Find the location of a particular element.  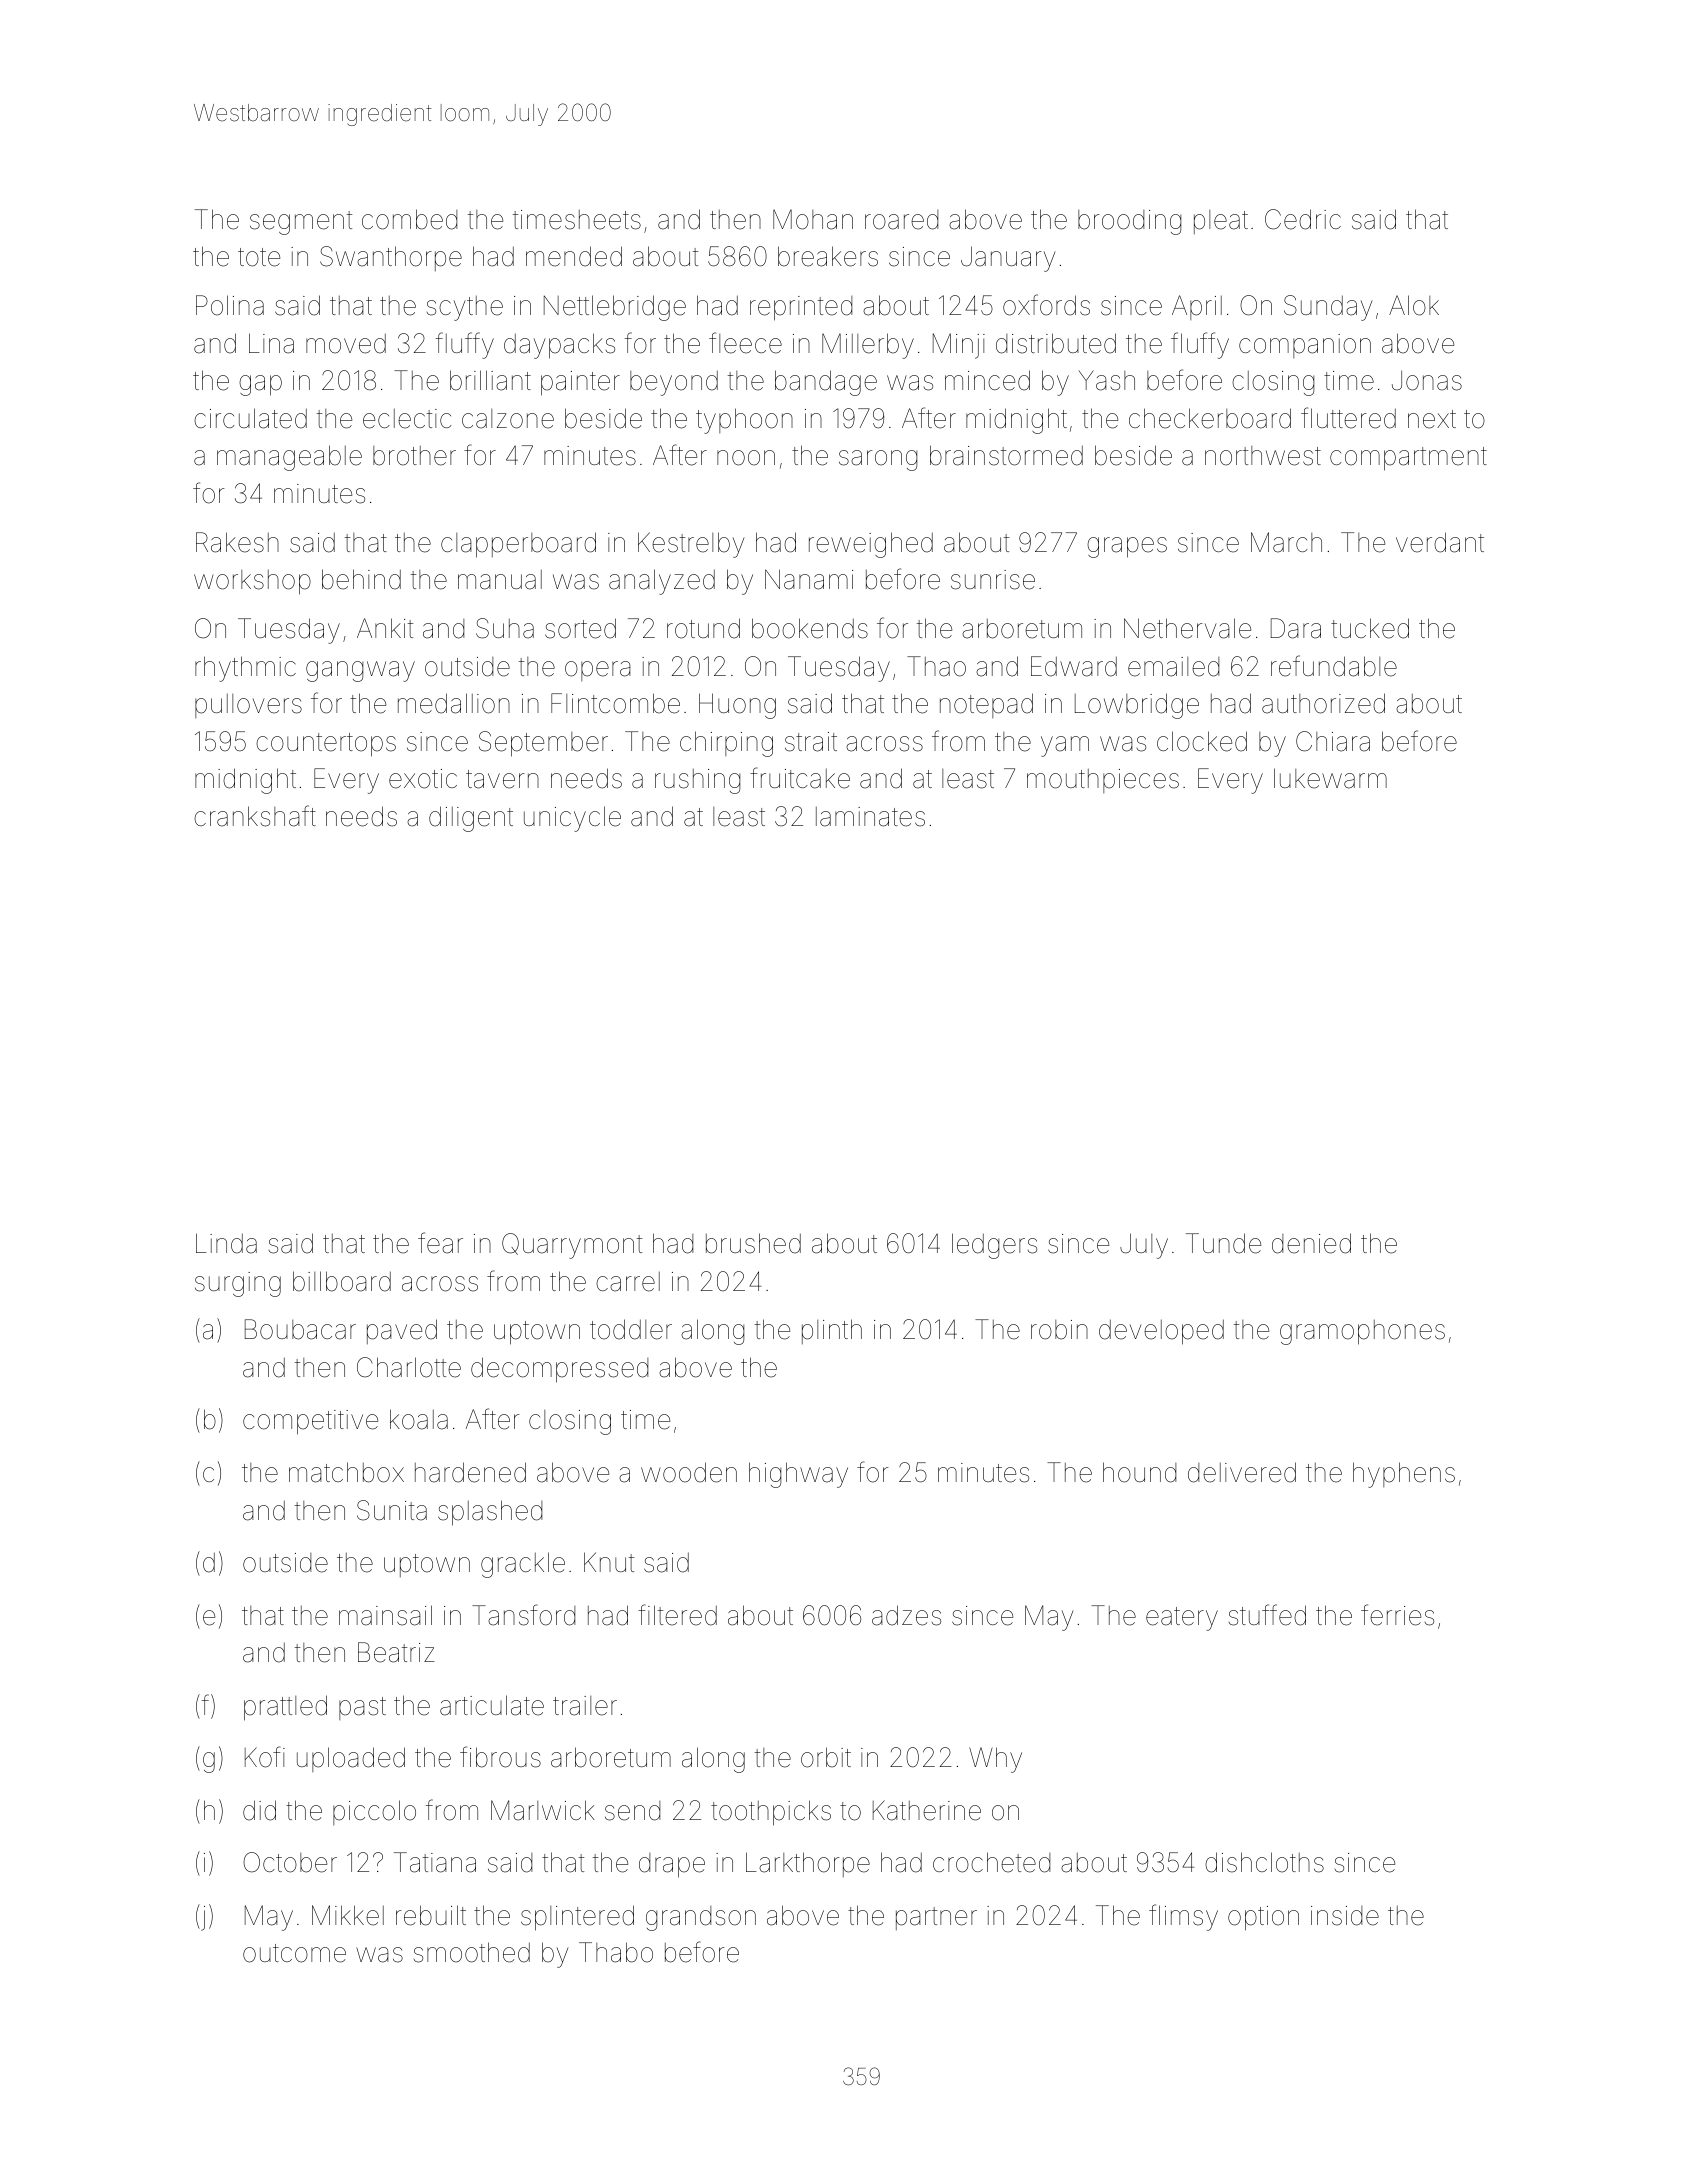

Thao is located at coordinates (936, 666).
